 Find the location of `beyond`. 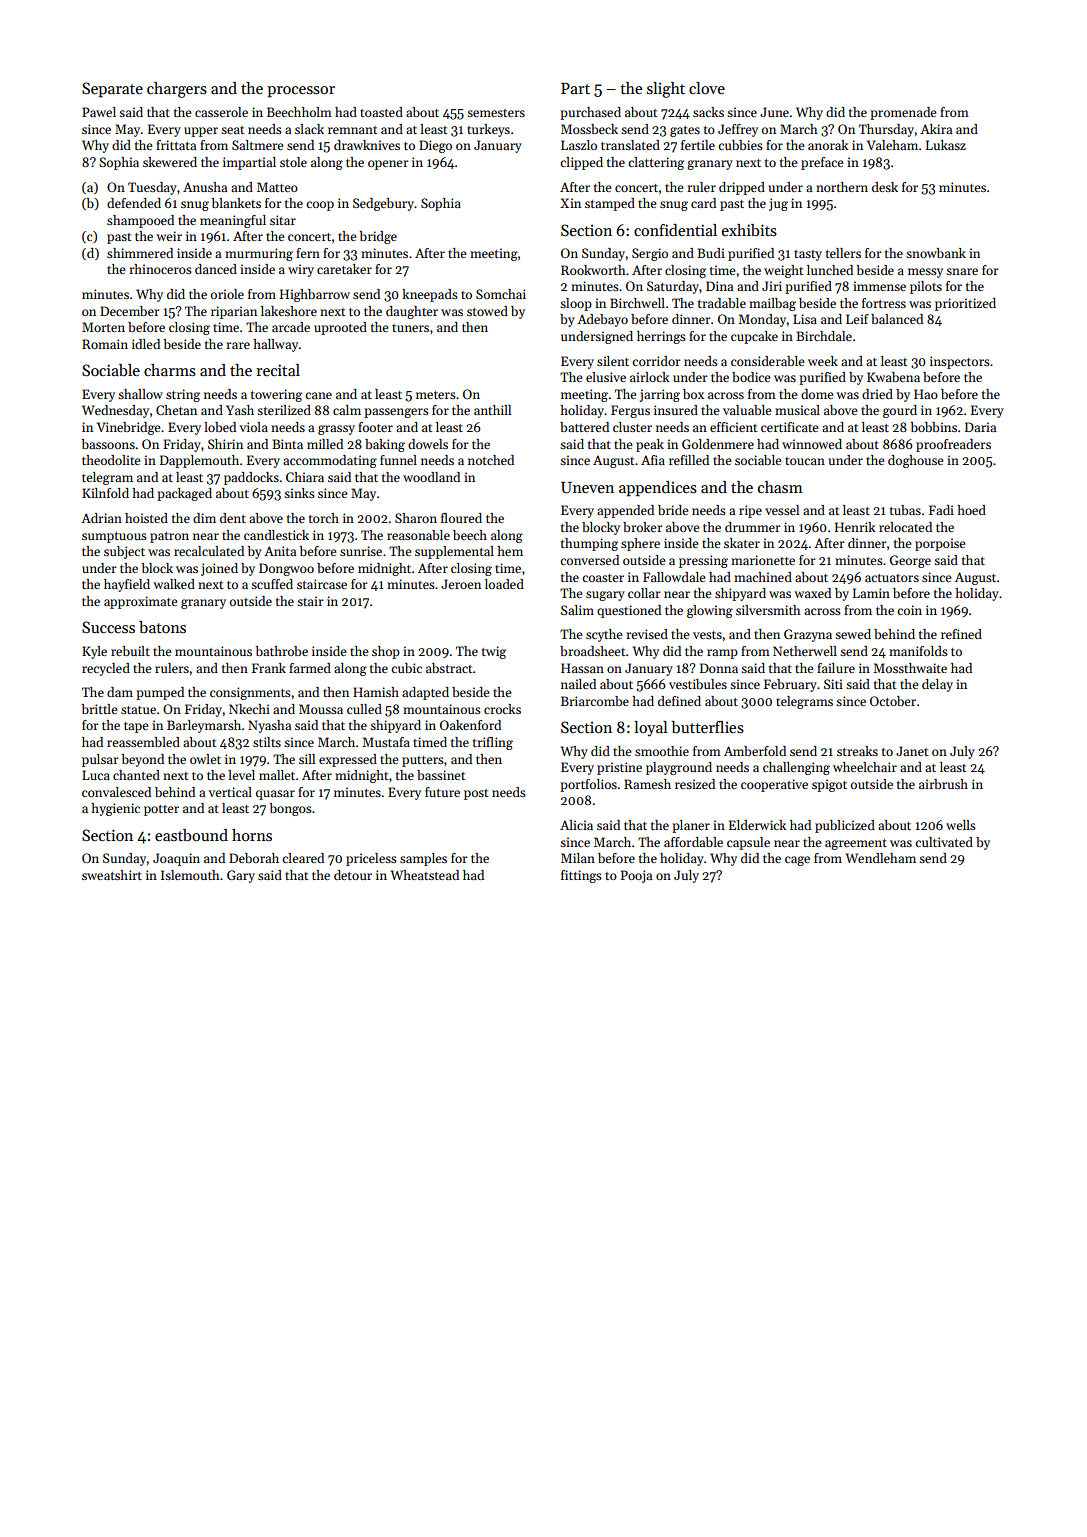

beyond is located at coordinates (142, 760).
